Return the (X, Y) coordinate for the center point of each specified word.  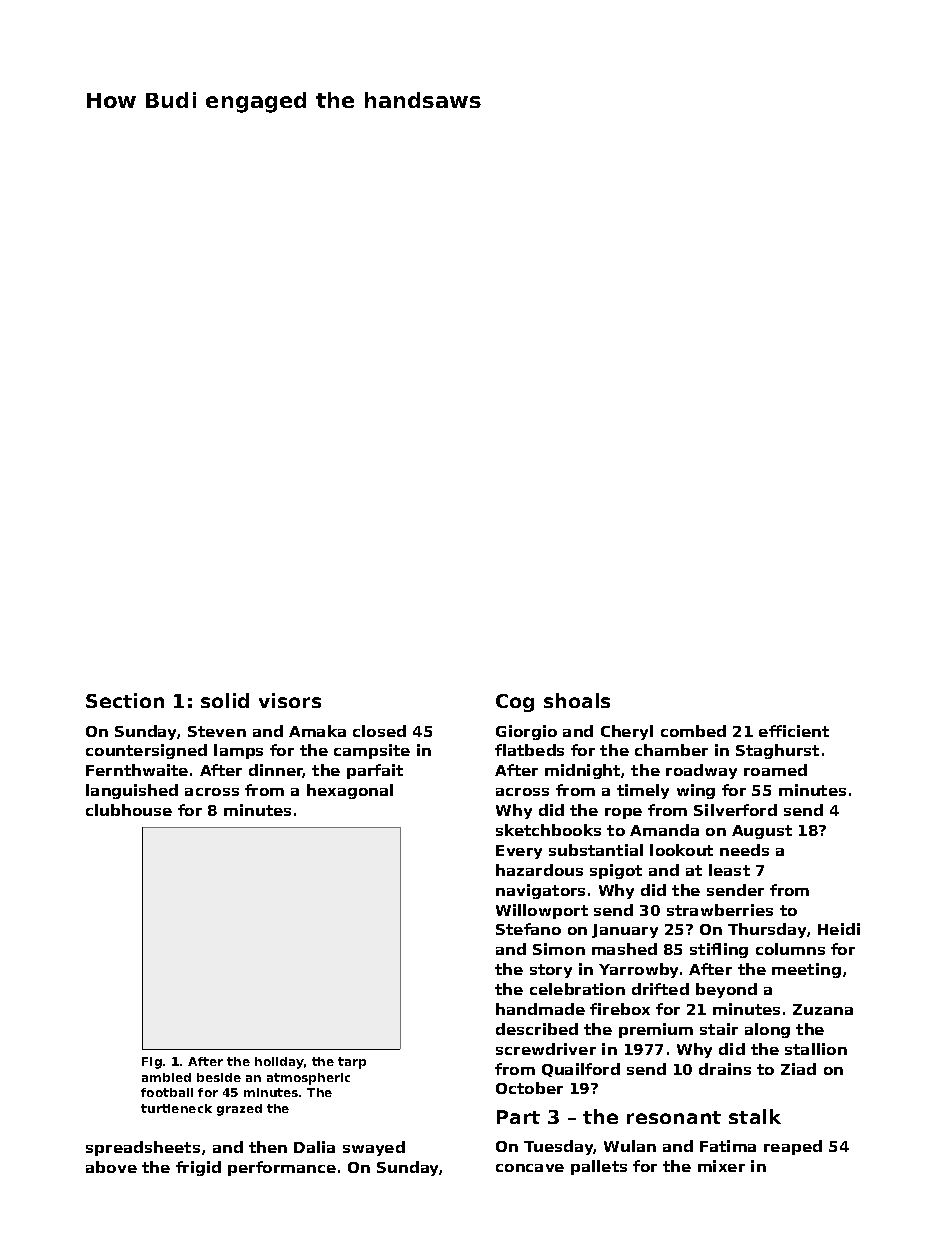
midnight (582, 771)
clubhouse (129, 810)
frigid (198, 1168)
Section (125, 700)
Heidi (839, 929)
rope (623, 813)
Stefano (528, 929)
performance (282, 1168)
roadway (701, 771)
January (625, 931)
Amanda (664, 830)
